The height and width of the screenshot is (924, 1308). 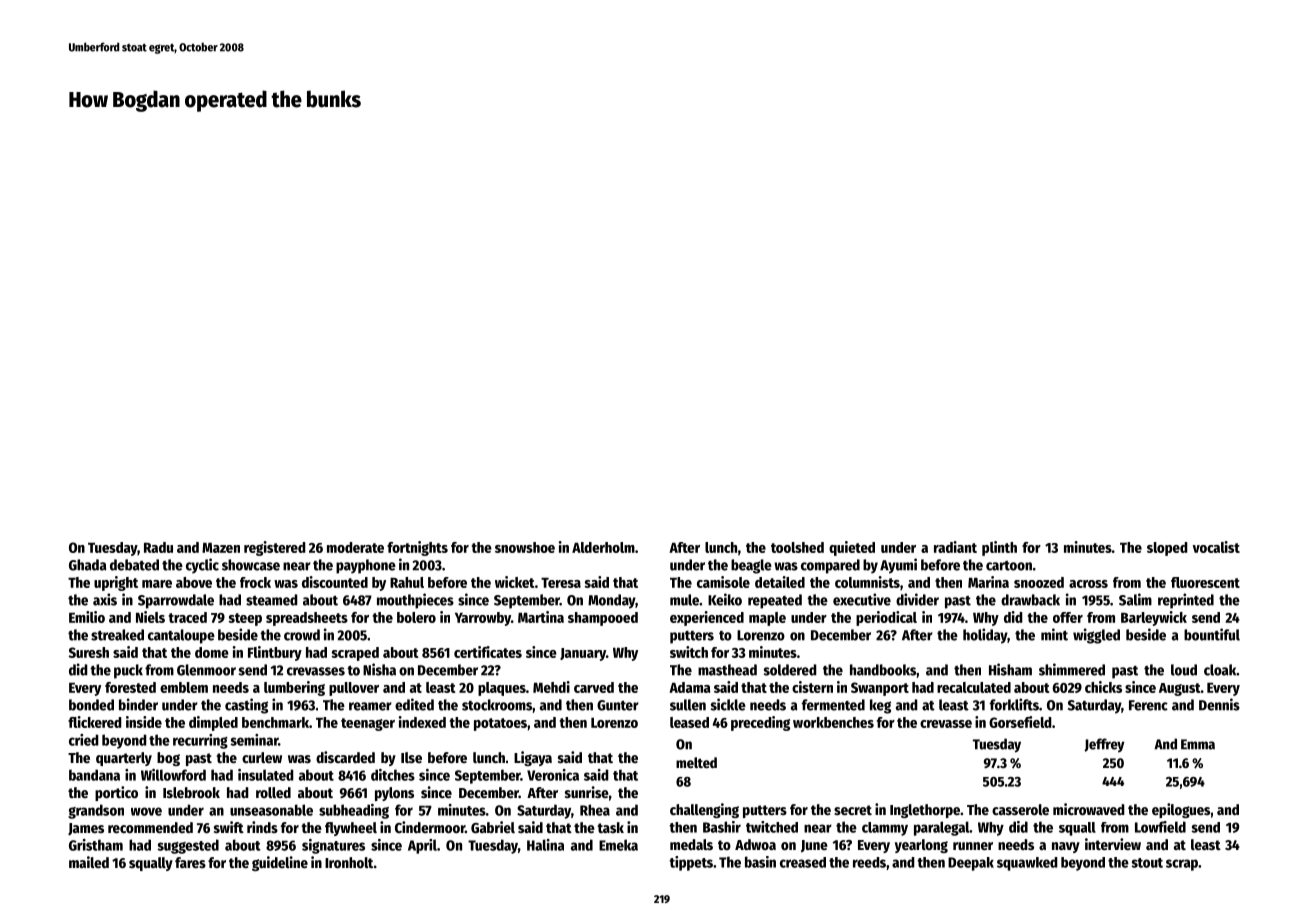 I want to click on plaques, so click(x=502, y=689).
